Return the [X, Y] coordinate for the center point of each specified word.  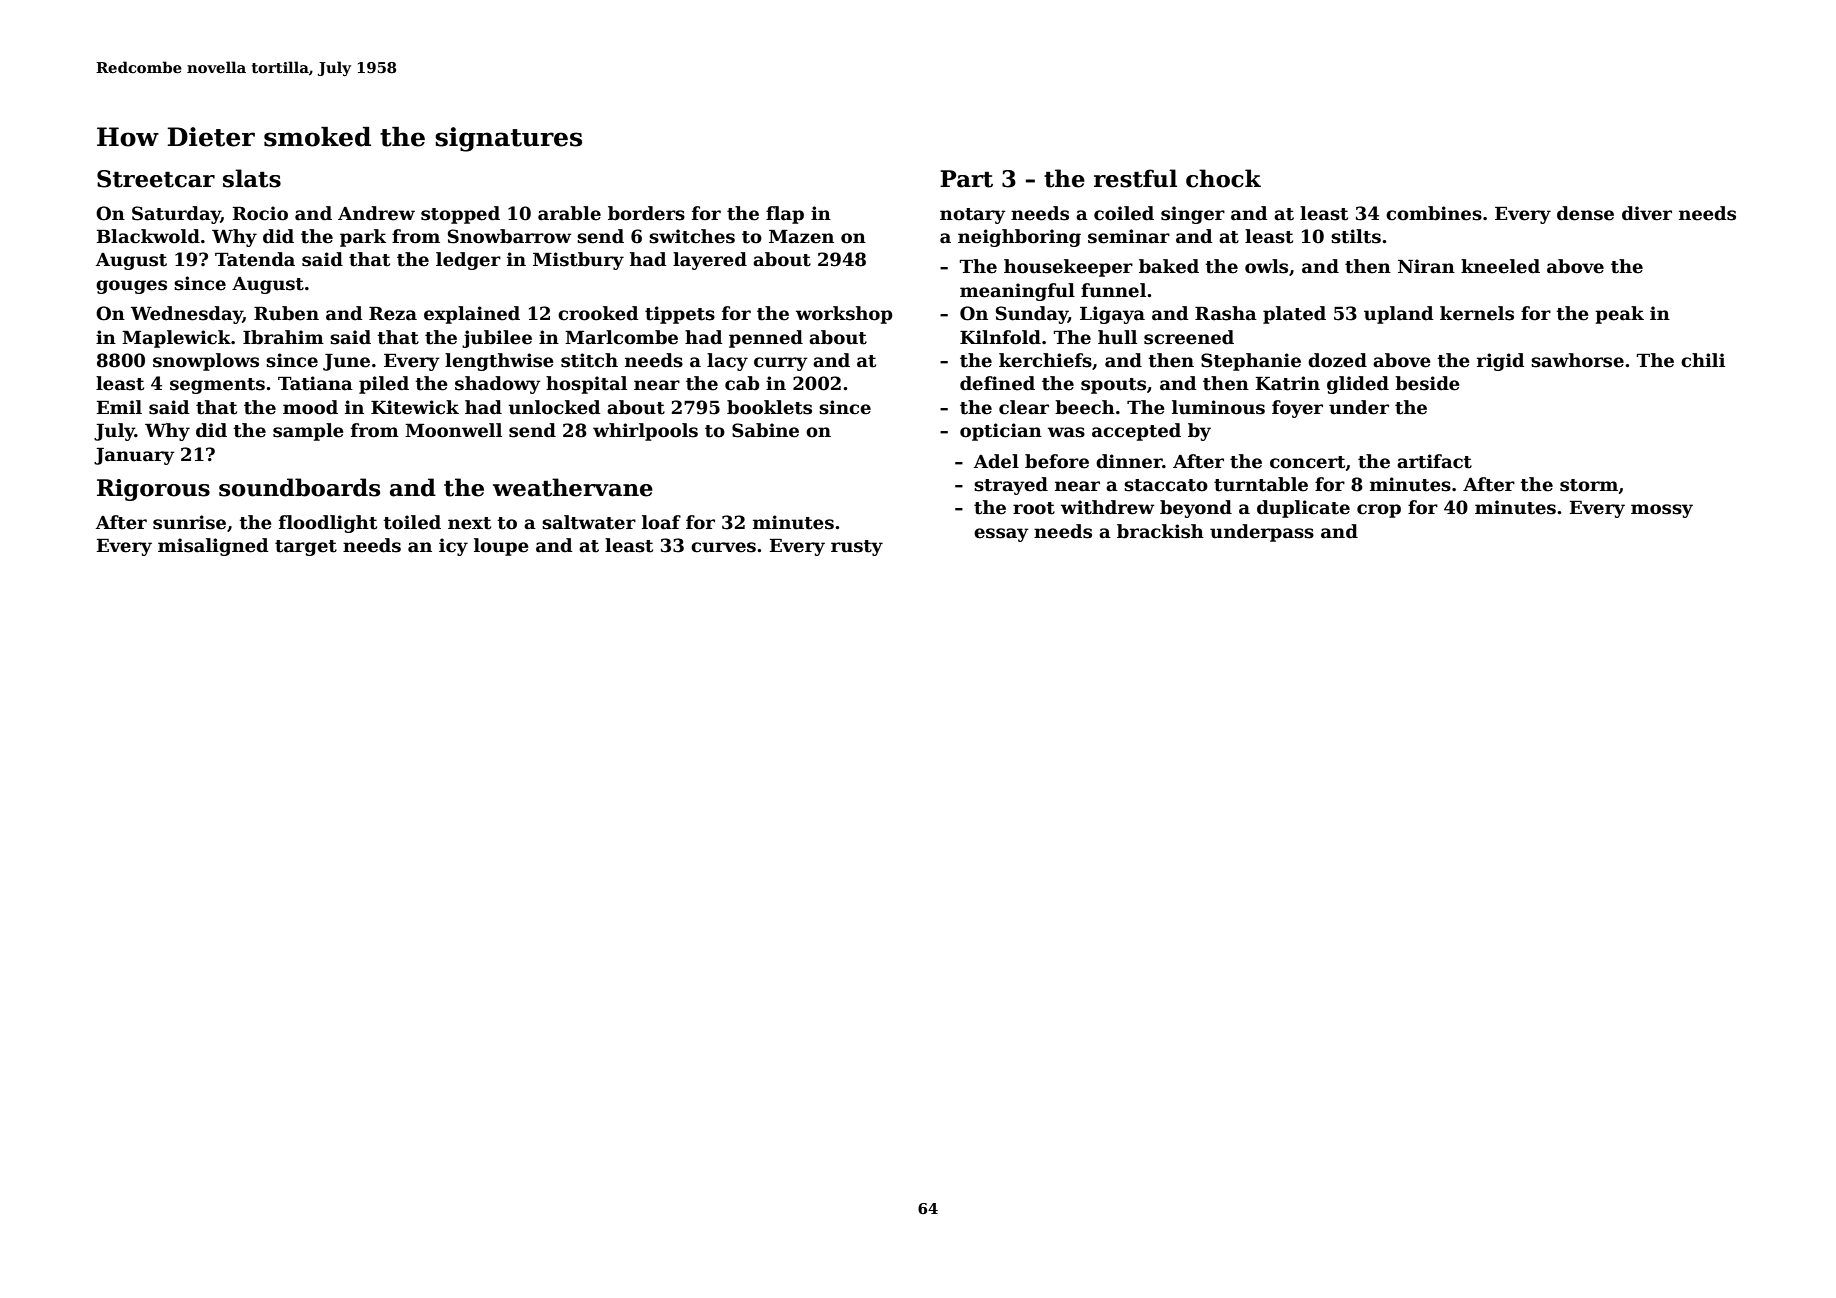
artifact [1434, 461]
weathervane [573, 487]
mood [310, 407]
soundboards [299, 487]
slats [252, 178]
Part [966, 179]
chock [1223, 178]
